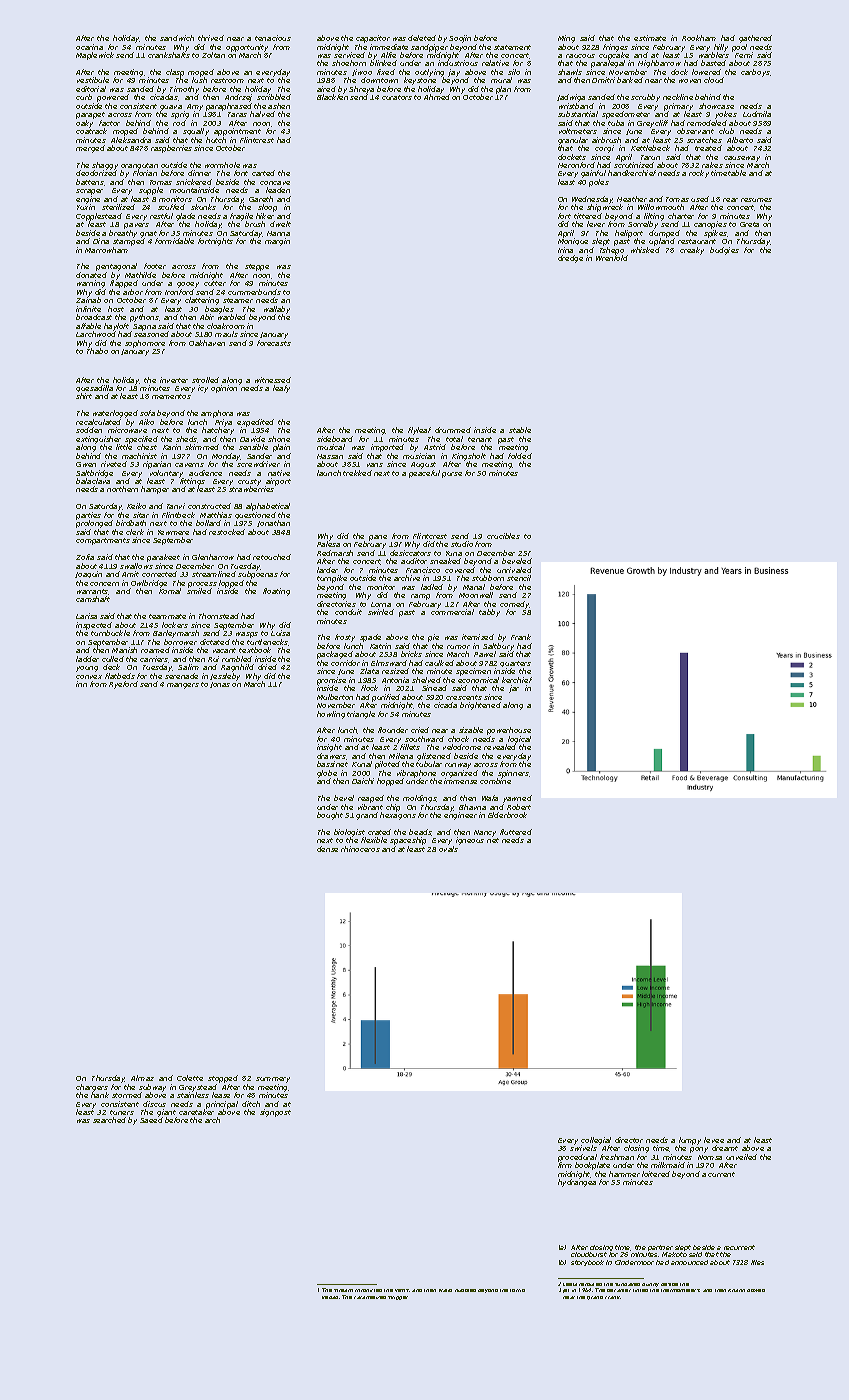 This screenshot has height=1400, width=849. I want to click on font, so click(241, 173).
